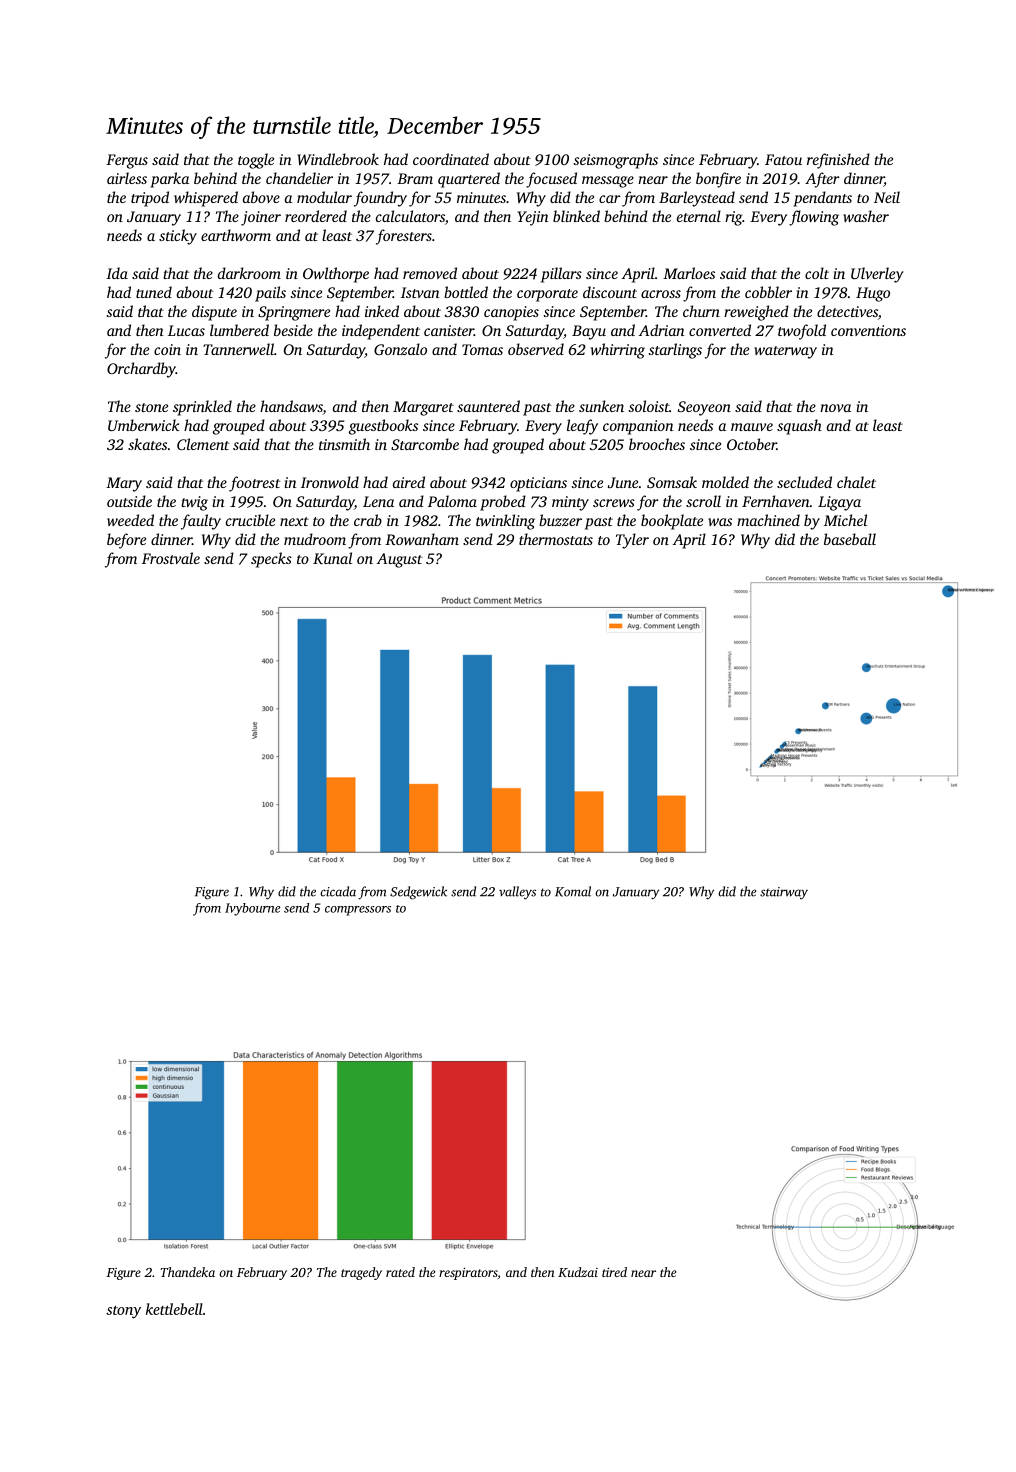 The image size is (1016, 1472). What do you see at coordinates (850, 539) in the image?
I see `baseball` at bounding box center [850, 539].
